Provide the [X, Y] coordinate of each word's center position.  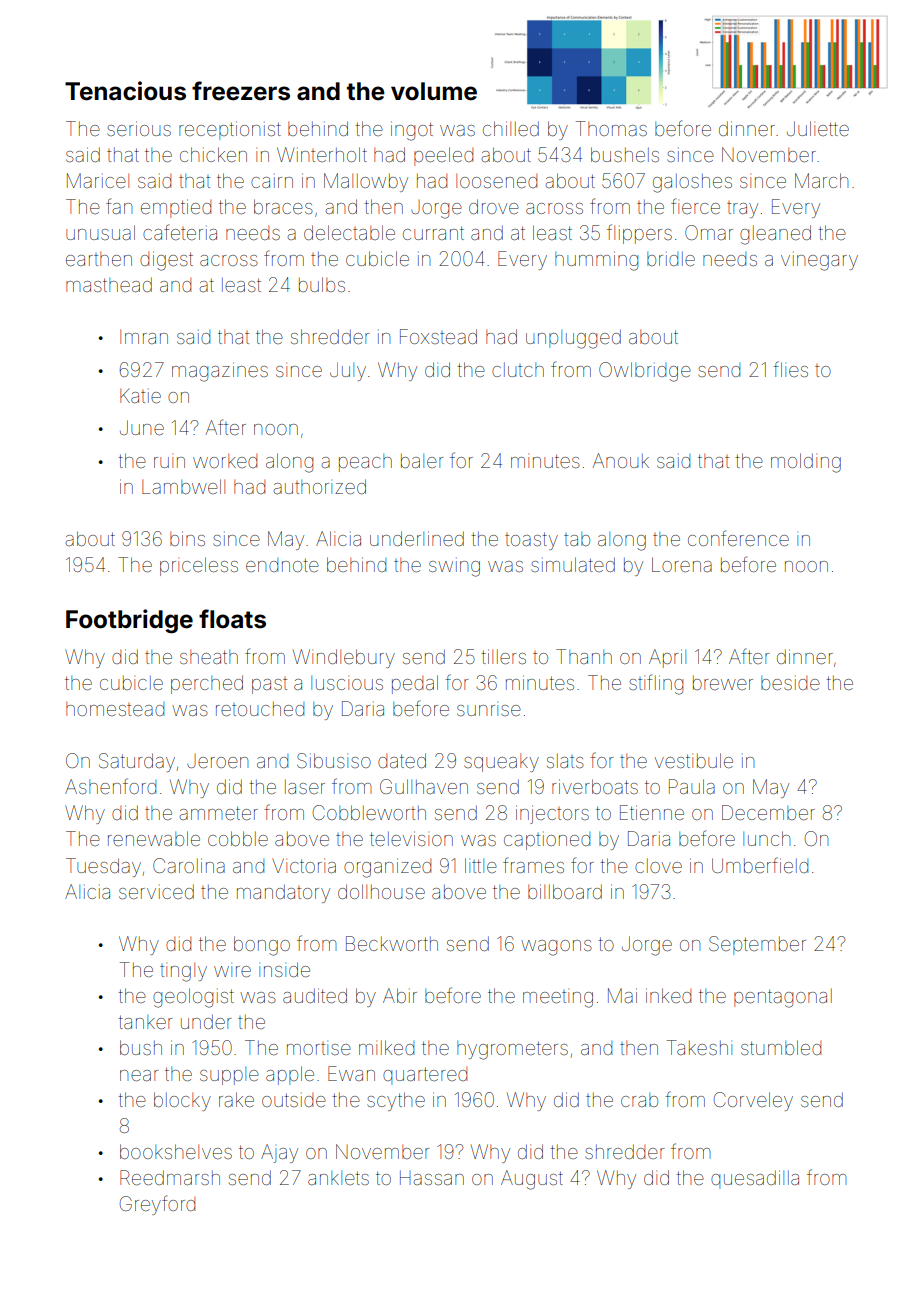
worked [225, 461]
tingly [183, 972]
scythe [396, 1101]
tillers [503, 656]
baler [422, 461]
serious [139, 128]
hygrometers [512, 1050]
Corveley [753, 1101]
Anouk [621, 460]
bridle [671, 259]
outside [294, 1100]
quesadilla [755, 1179]
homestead [115, 709]
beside [790, 683]
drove [494, 206]
